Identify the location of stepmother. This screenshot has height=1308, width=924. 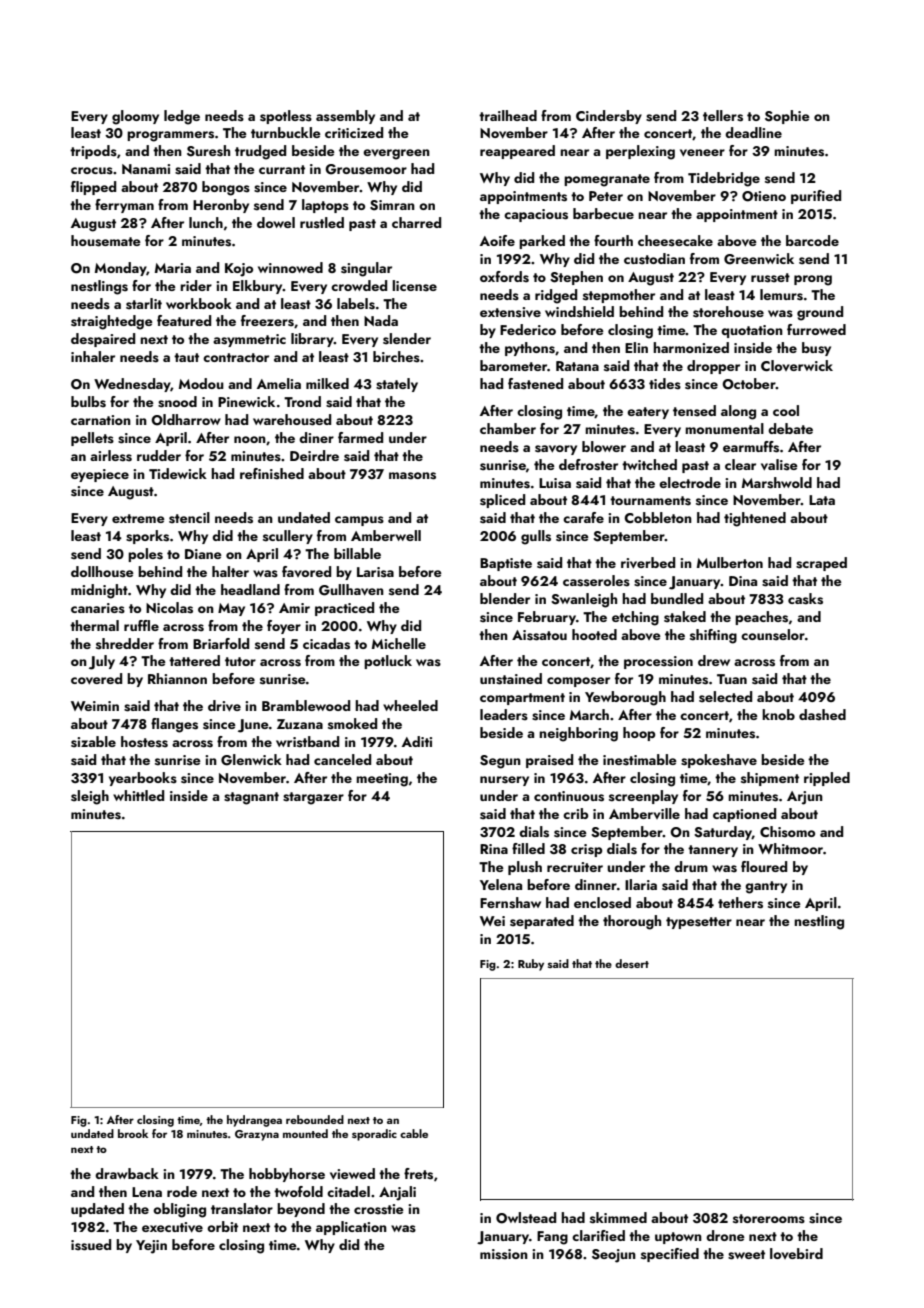
(619, 296).
